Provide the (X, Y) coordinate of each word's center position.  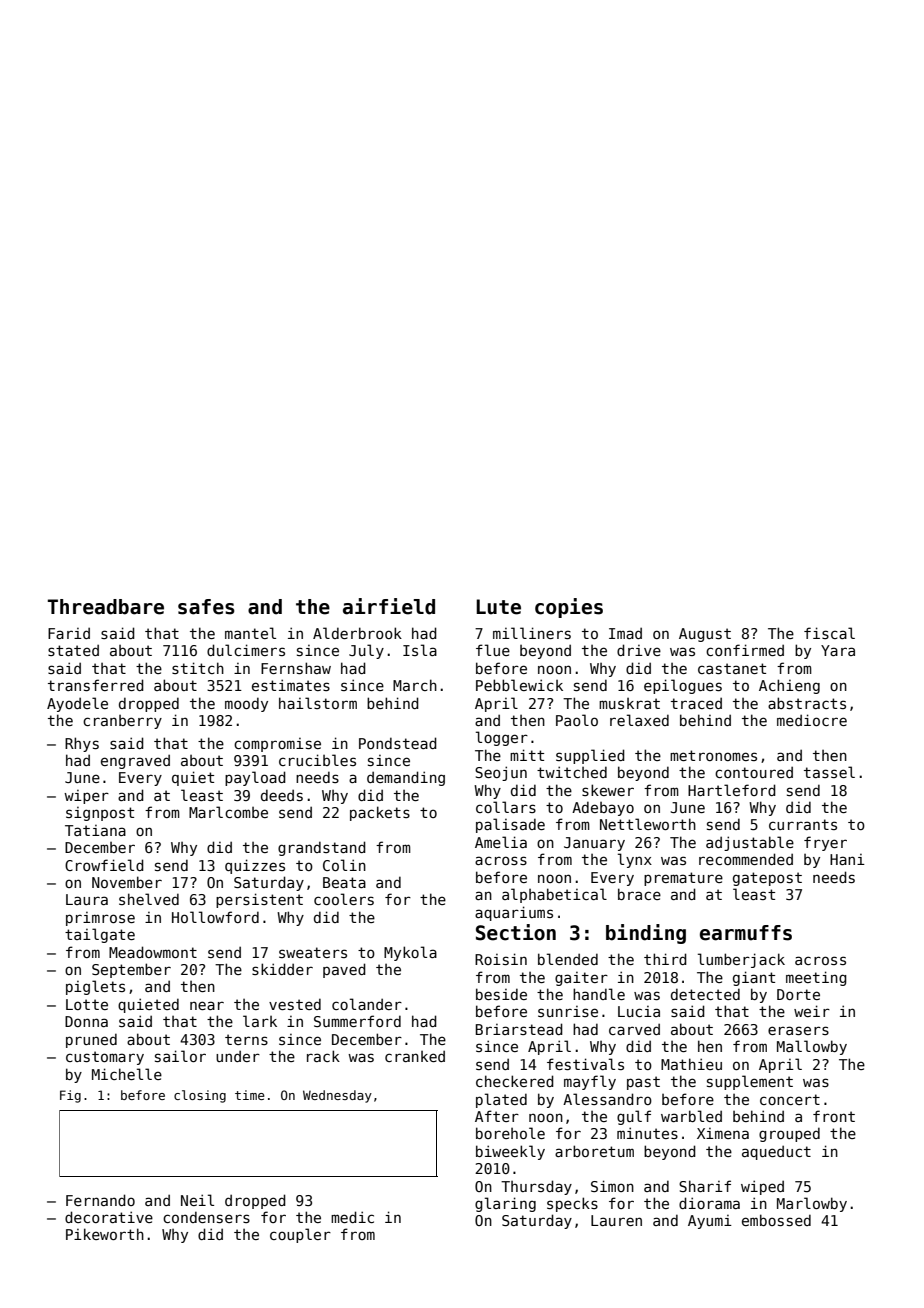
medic (352, 1217)
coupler (300, 1235)
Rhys (82, 744)
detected (705, 994)
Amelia (501, 842)
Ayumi (710, 1222)
